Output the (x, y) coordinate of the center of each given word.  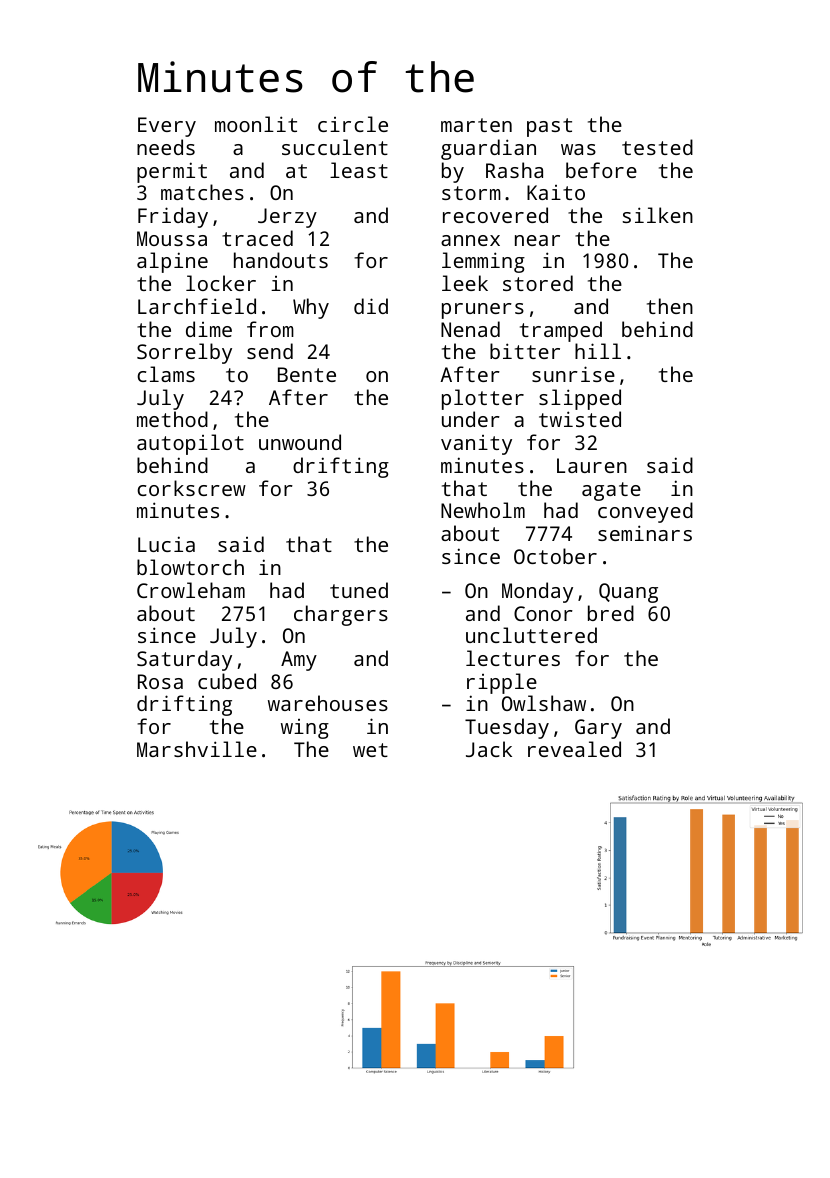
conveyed (645, 512)
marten (476, 125)
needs (166, 147)
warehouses (328, 703)
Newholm (483, 510)
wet (370, 750)
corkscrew (191, 488)
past (549, 127)
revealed (574, 749)
